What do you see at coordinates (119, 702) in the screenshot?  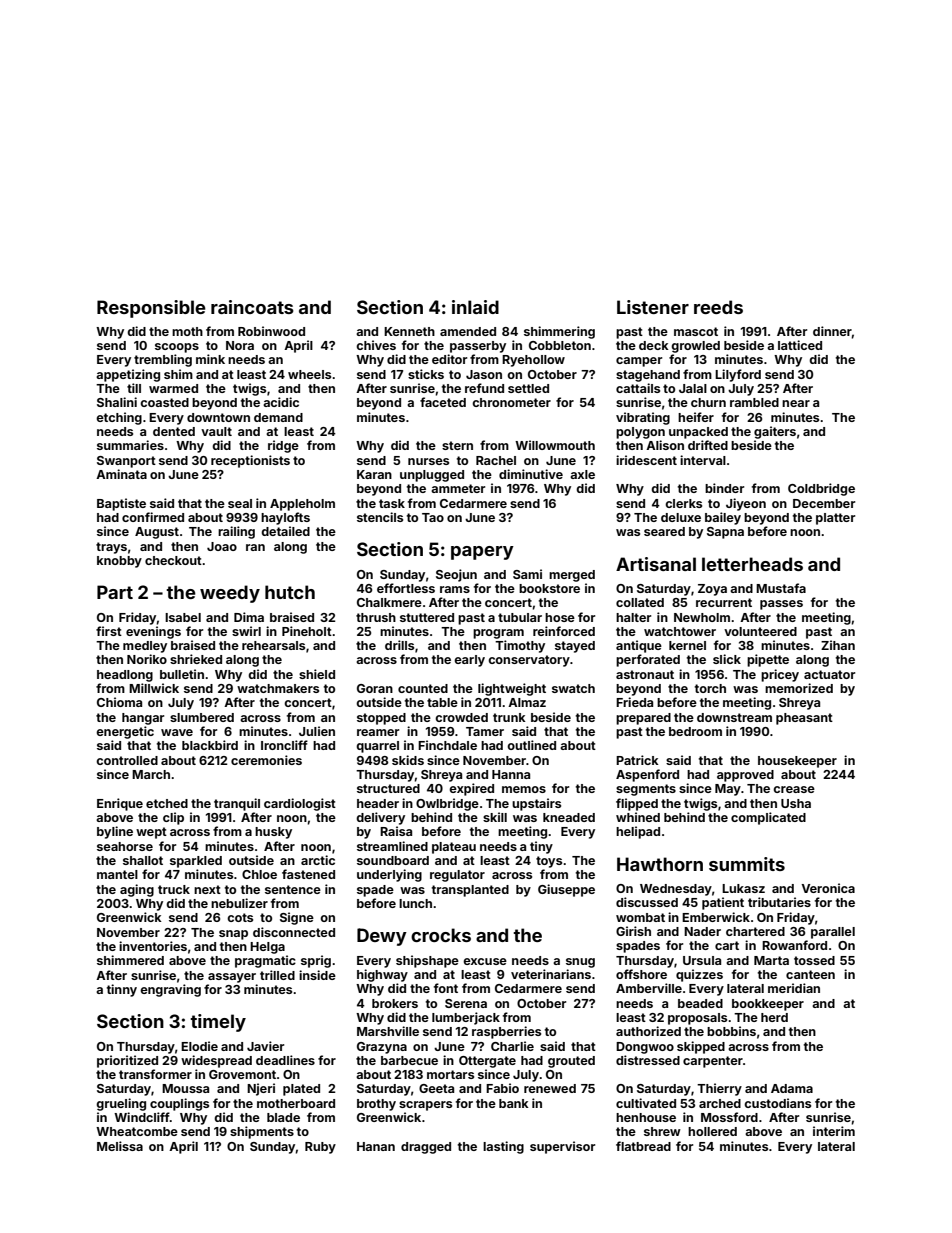 I see `Chioma` at bounding box center [119, 702].
